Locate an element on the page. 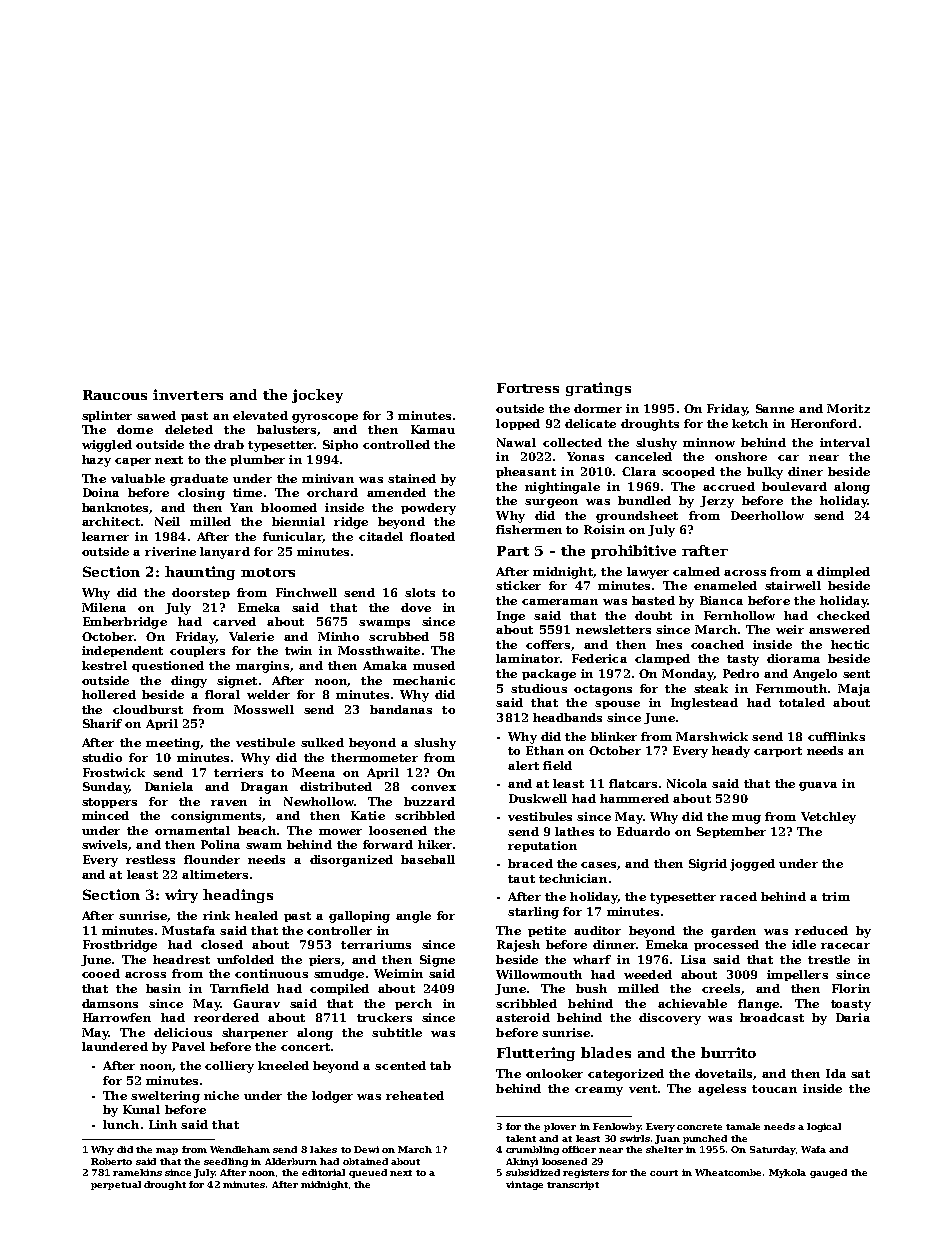 The height and width of the page is (1233, 952). Kamau is located at coordinates (433, 429).
